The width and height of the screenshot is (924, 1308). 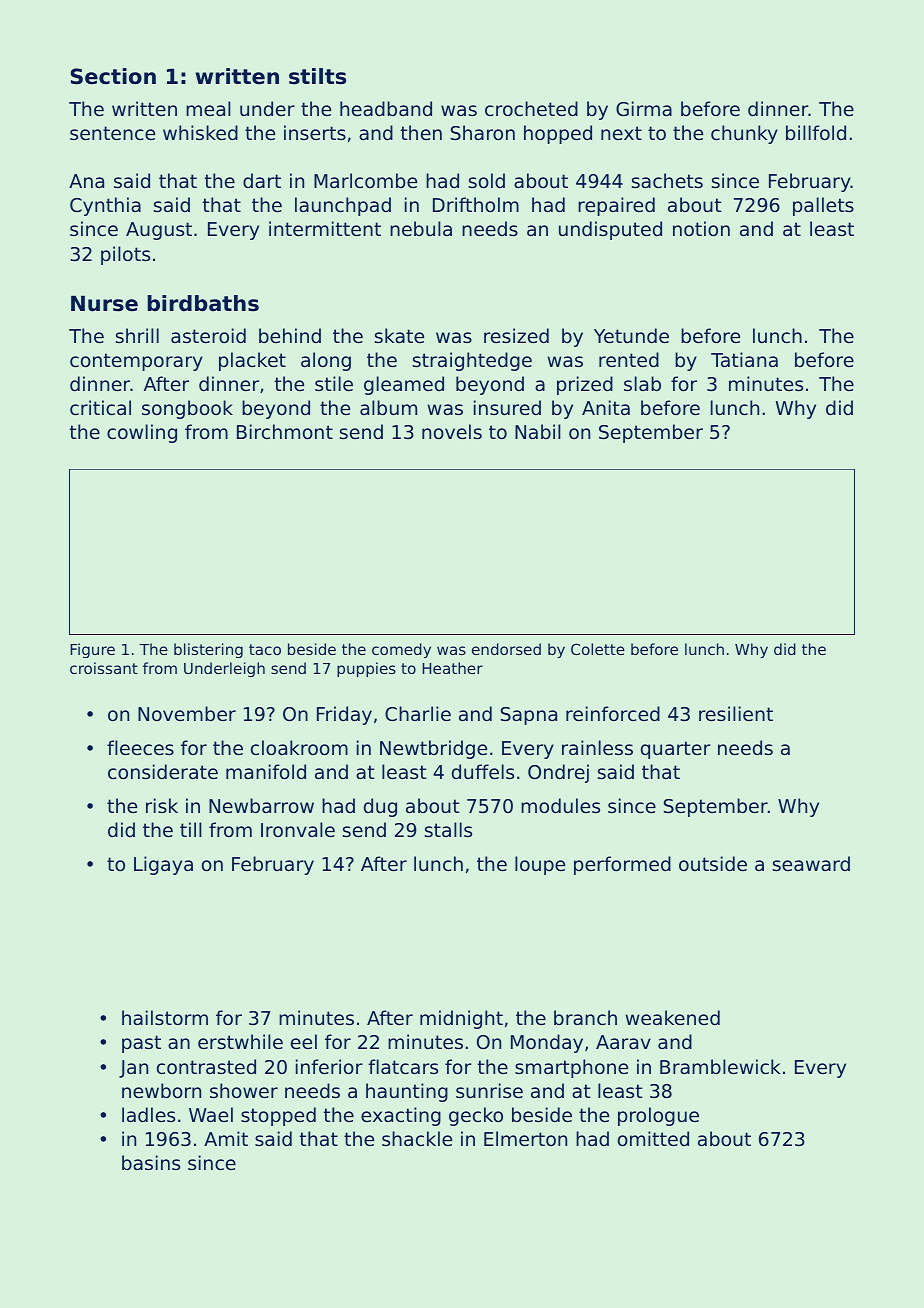 I want to click on stilts, so click(x=317, y=76).
